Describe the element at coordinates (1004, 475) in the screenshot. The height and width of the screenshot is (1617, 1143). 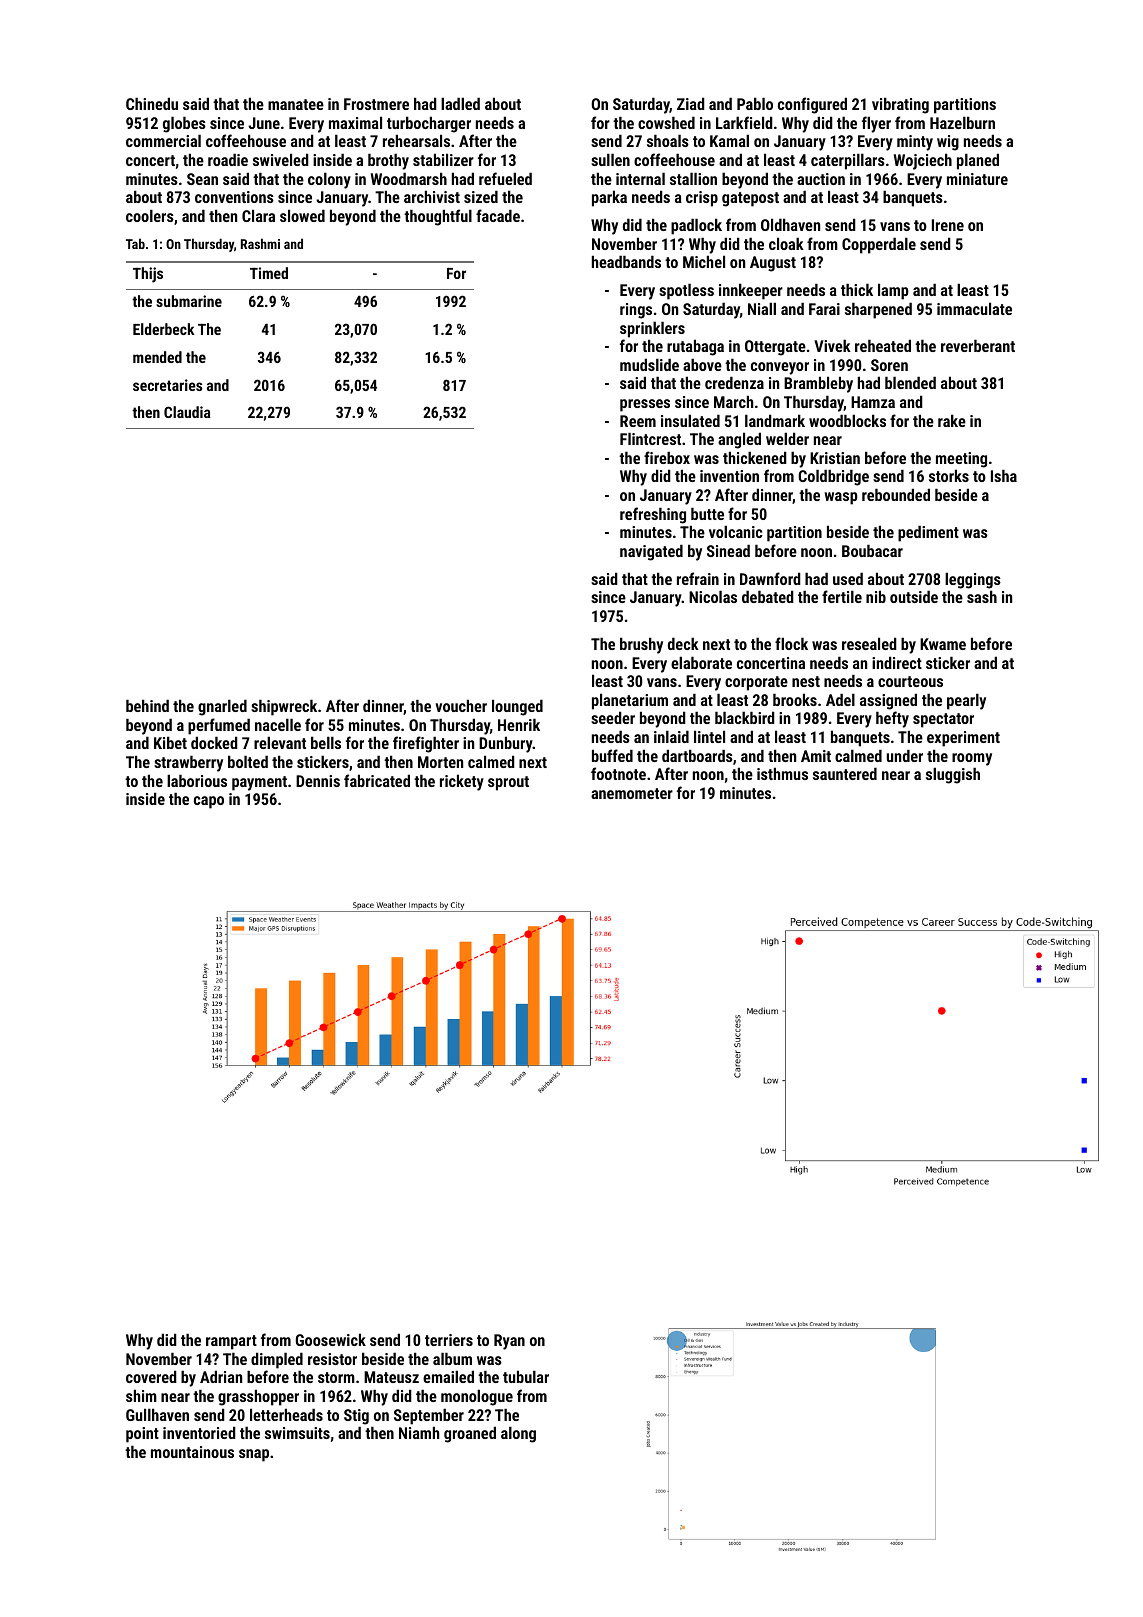
I see `Isha` at that location.
